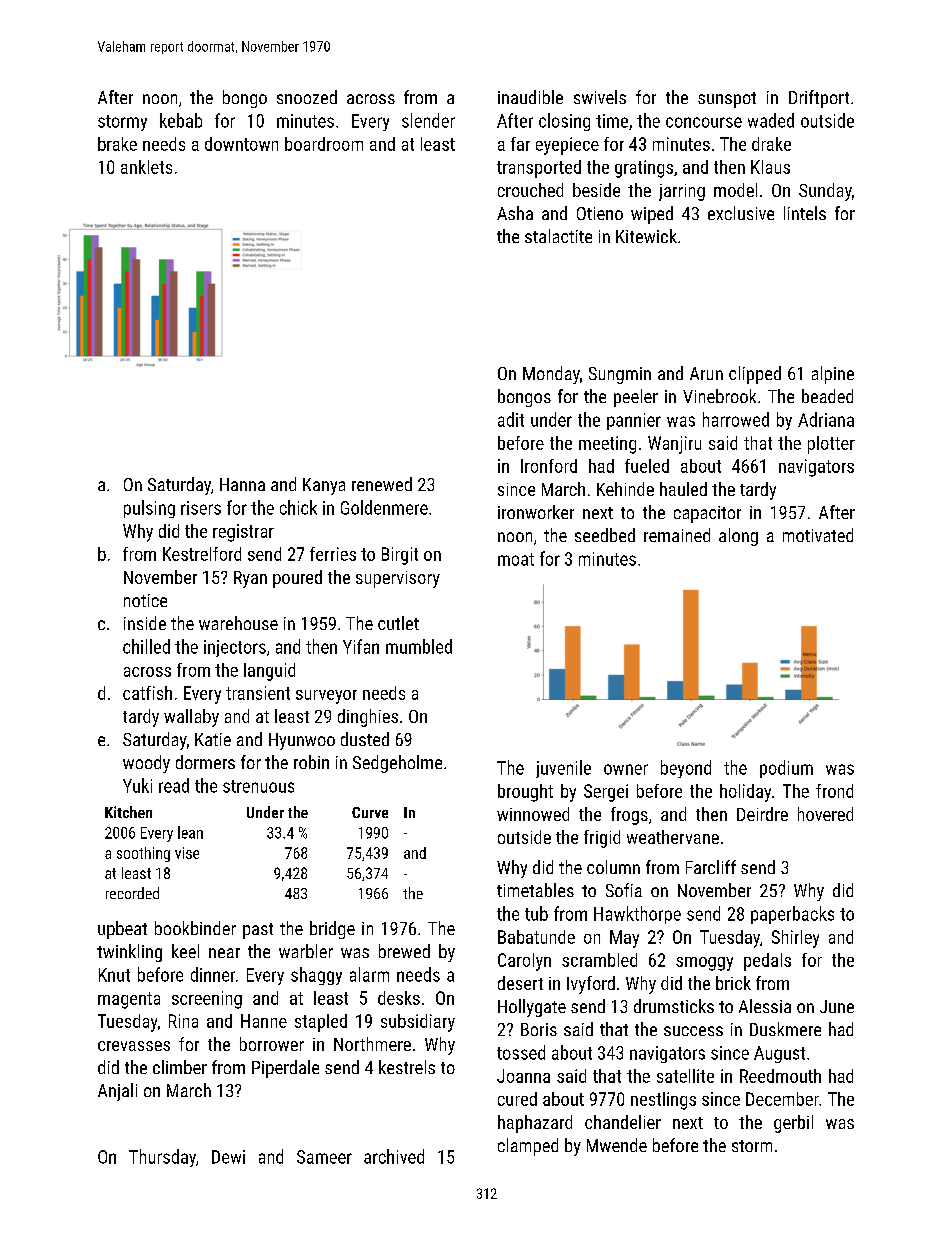 This screenshot has width=952, height=1233. What do you see at coordinates (530, 97) in the screenshot?
I see `inaudible` at bounding box center [530, 97].
